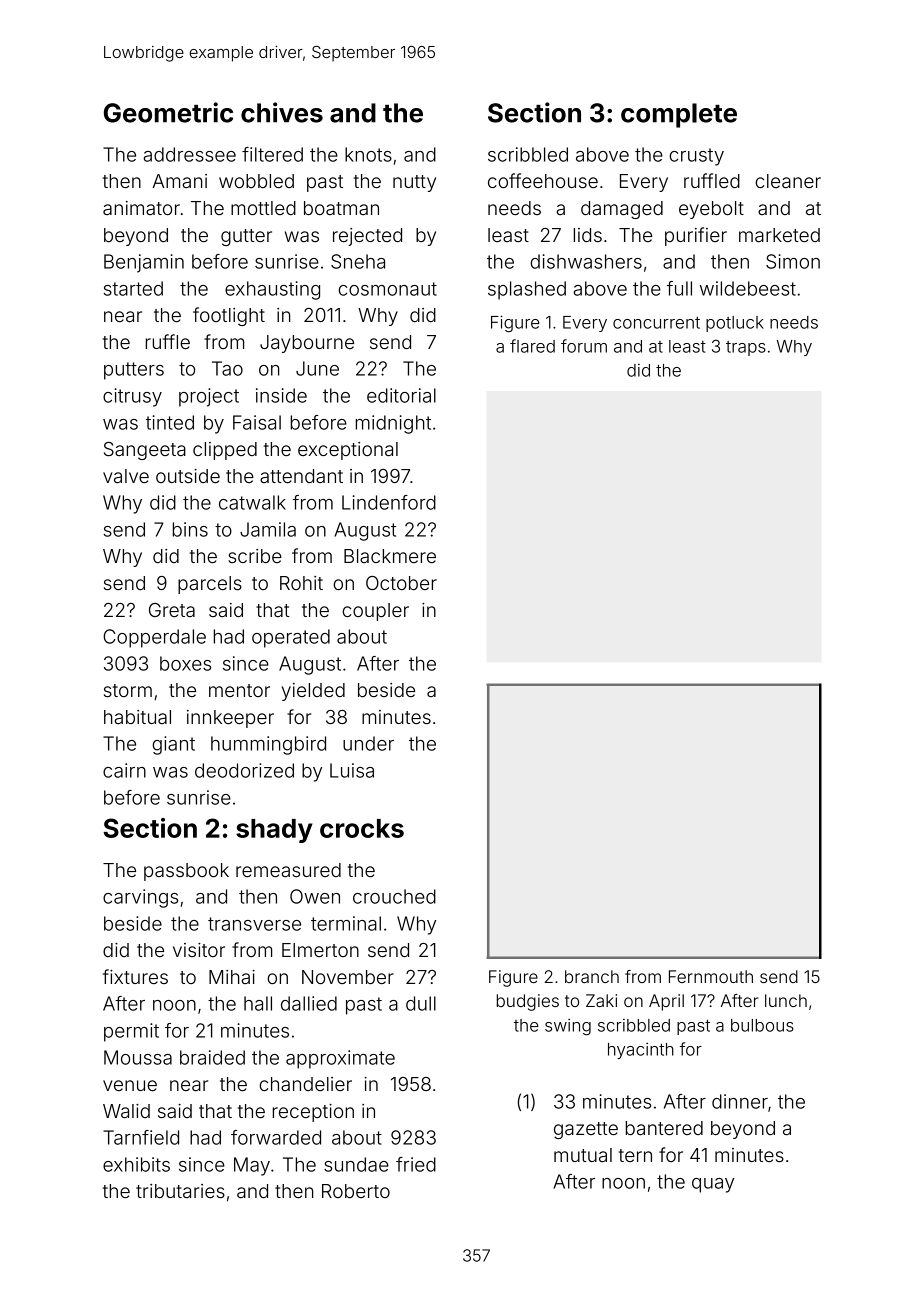 The image size is (924, 1311). Describe the element at coordinates (126, 476) in the screenshot. I see `valve` at that location.
